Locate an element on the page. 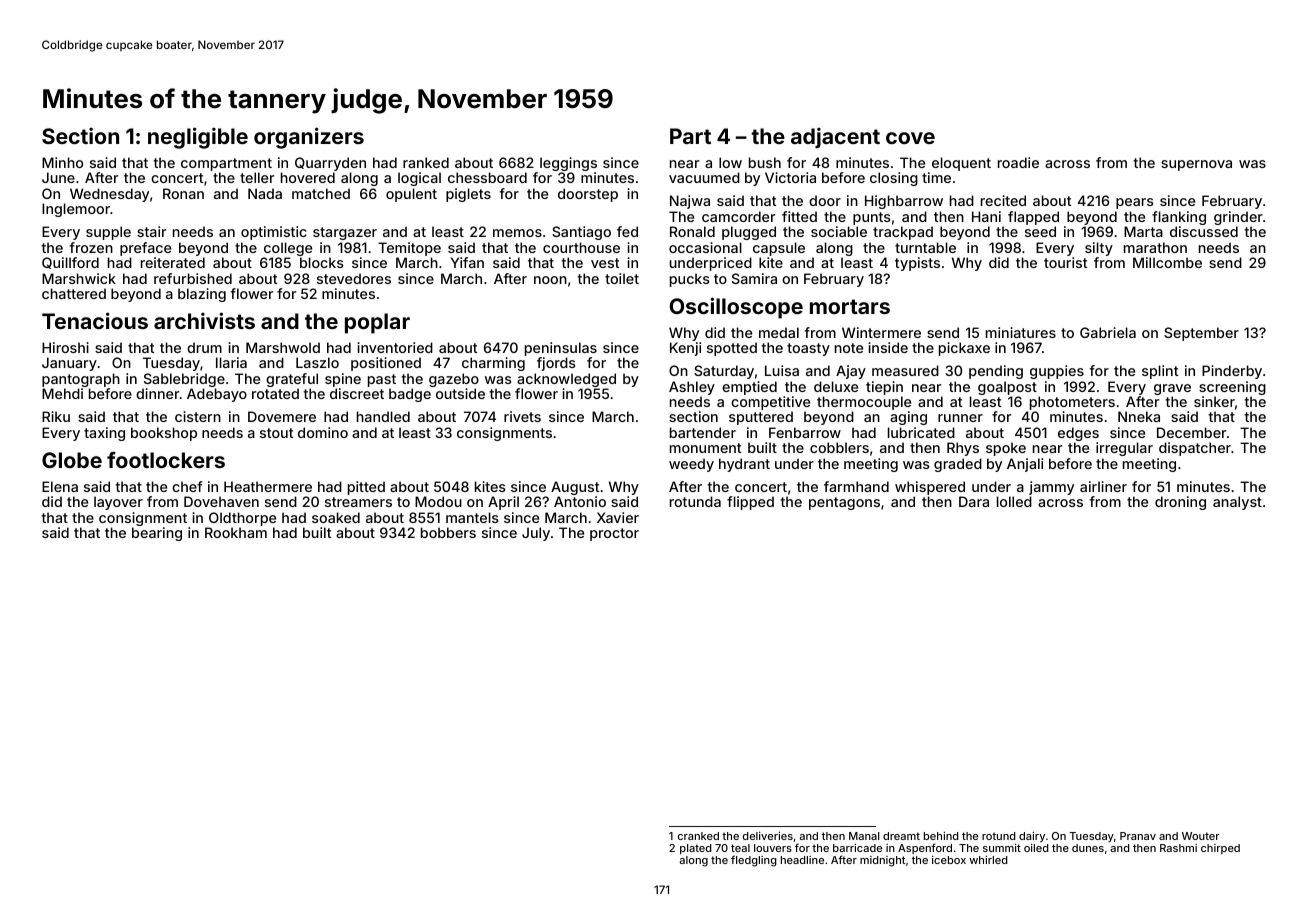 Image resolution: width=1308 pixels, height=924 pixels. Santiago is located at coordinates (581, 233).
